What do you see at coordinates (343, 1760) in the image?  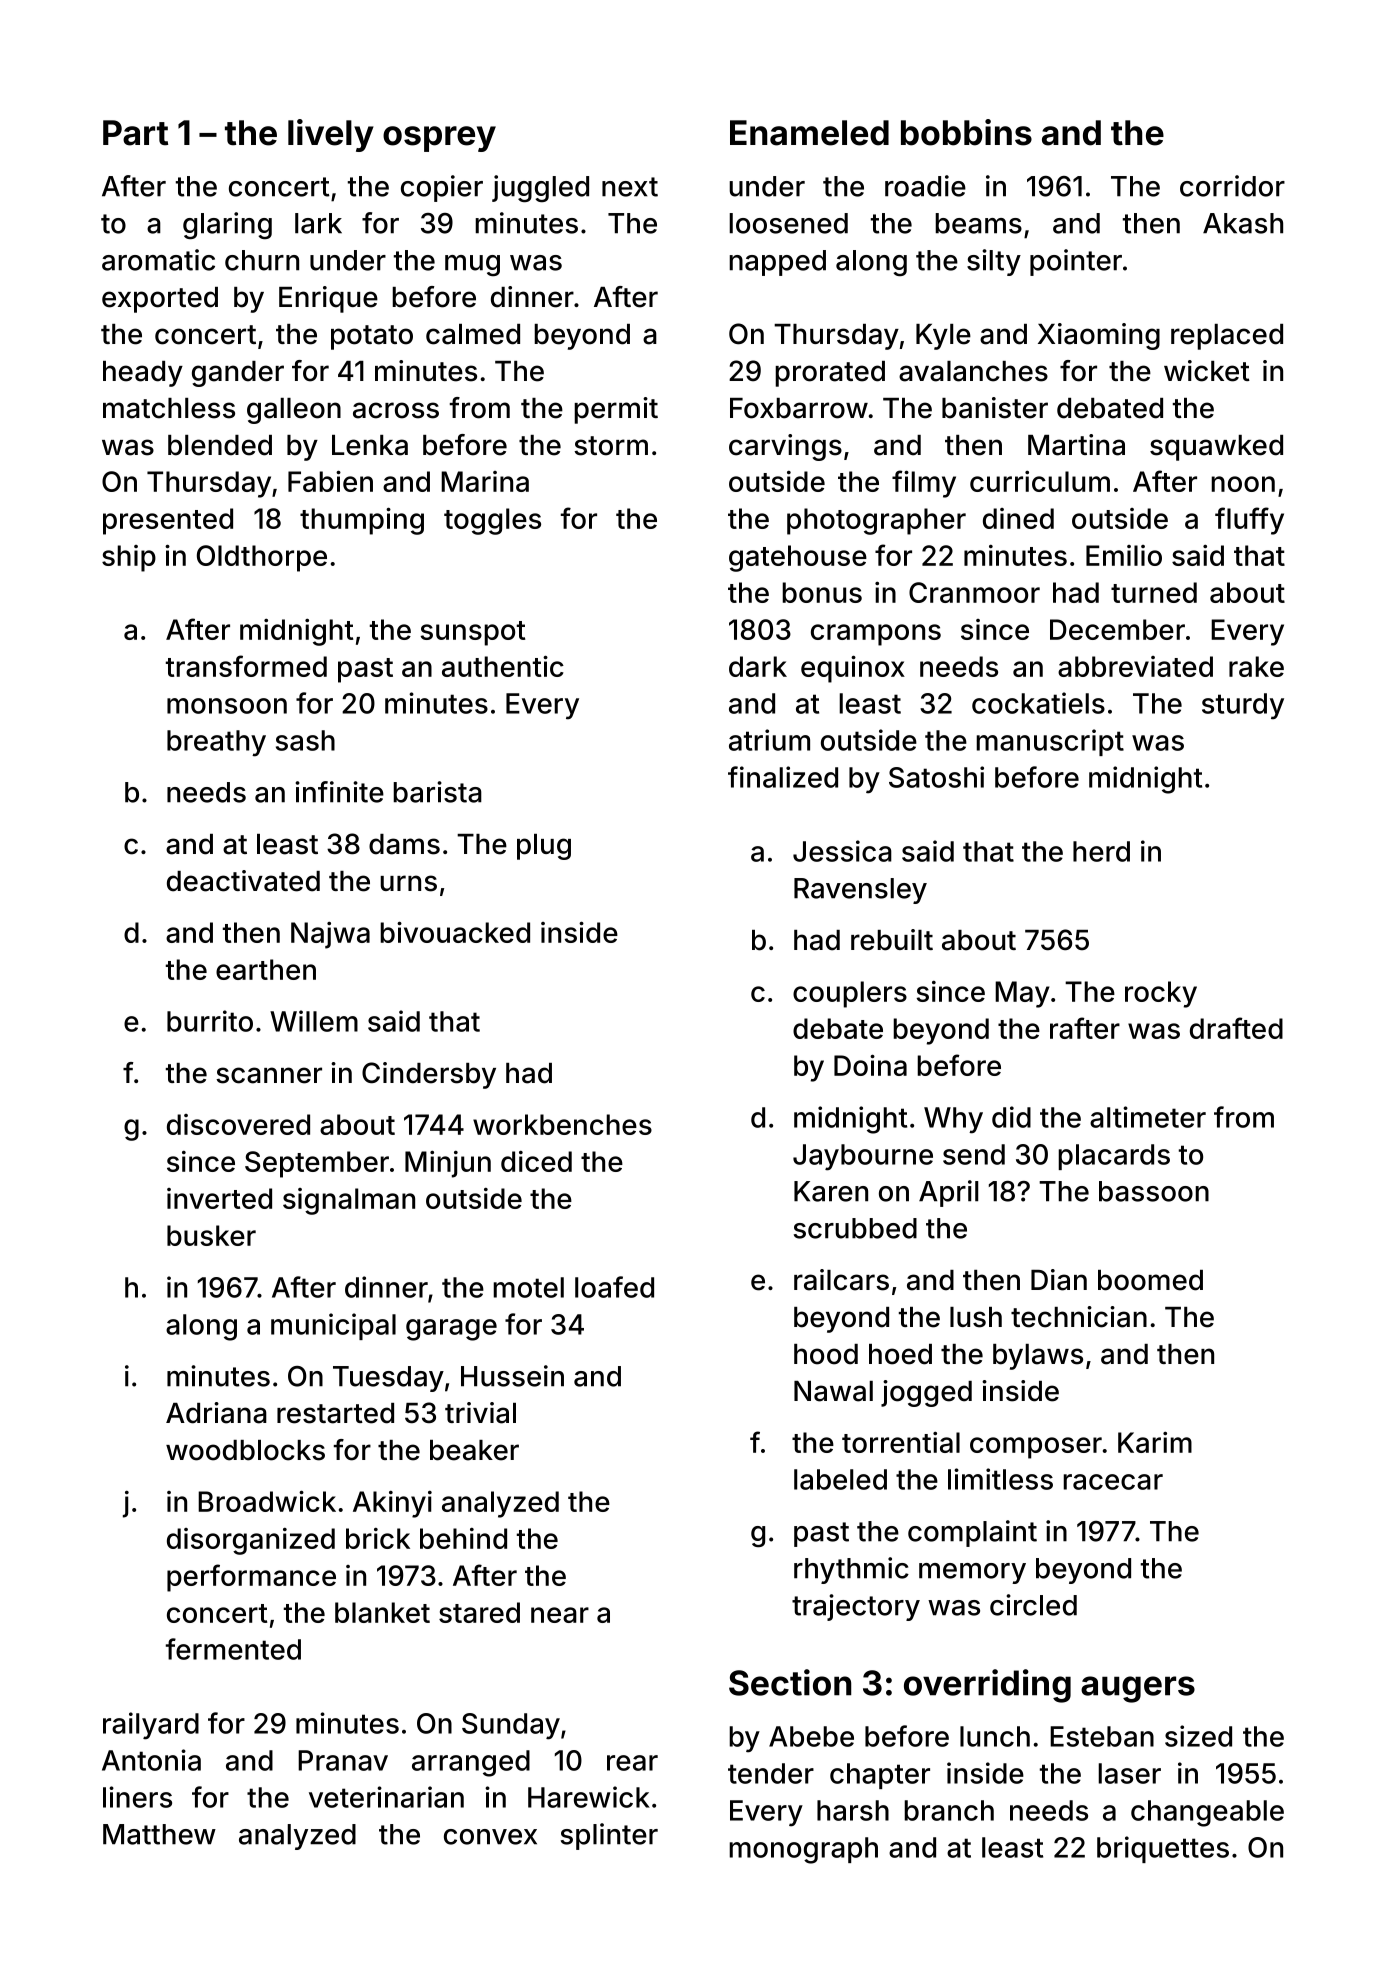 I see `Pranav` at bounding box center [343, 1760].
